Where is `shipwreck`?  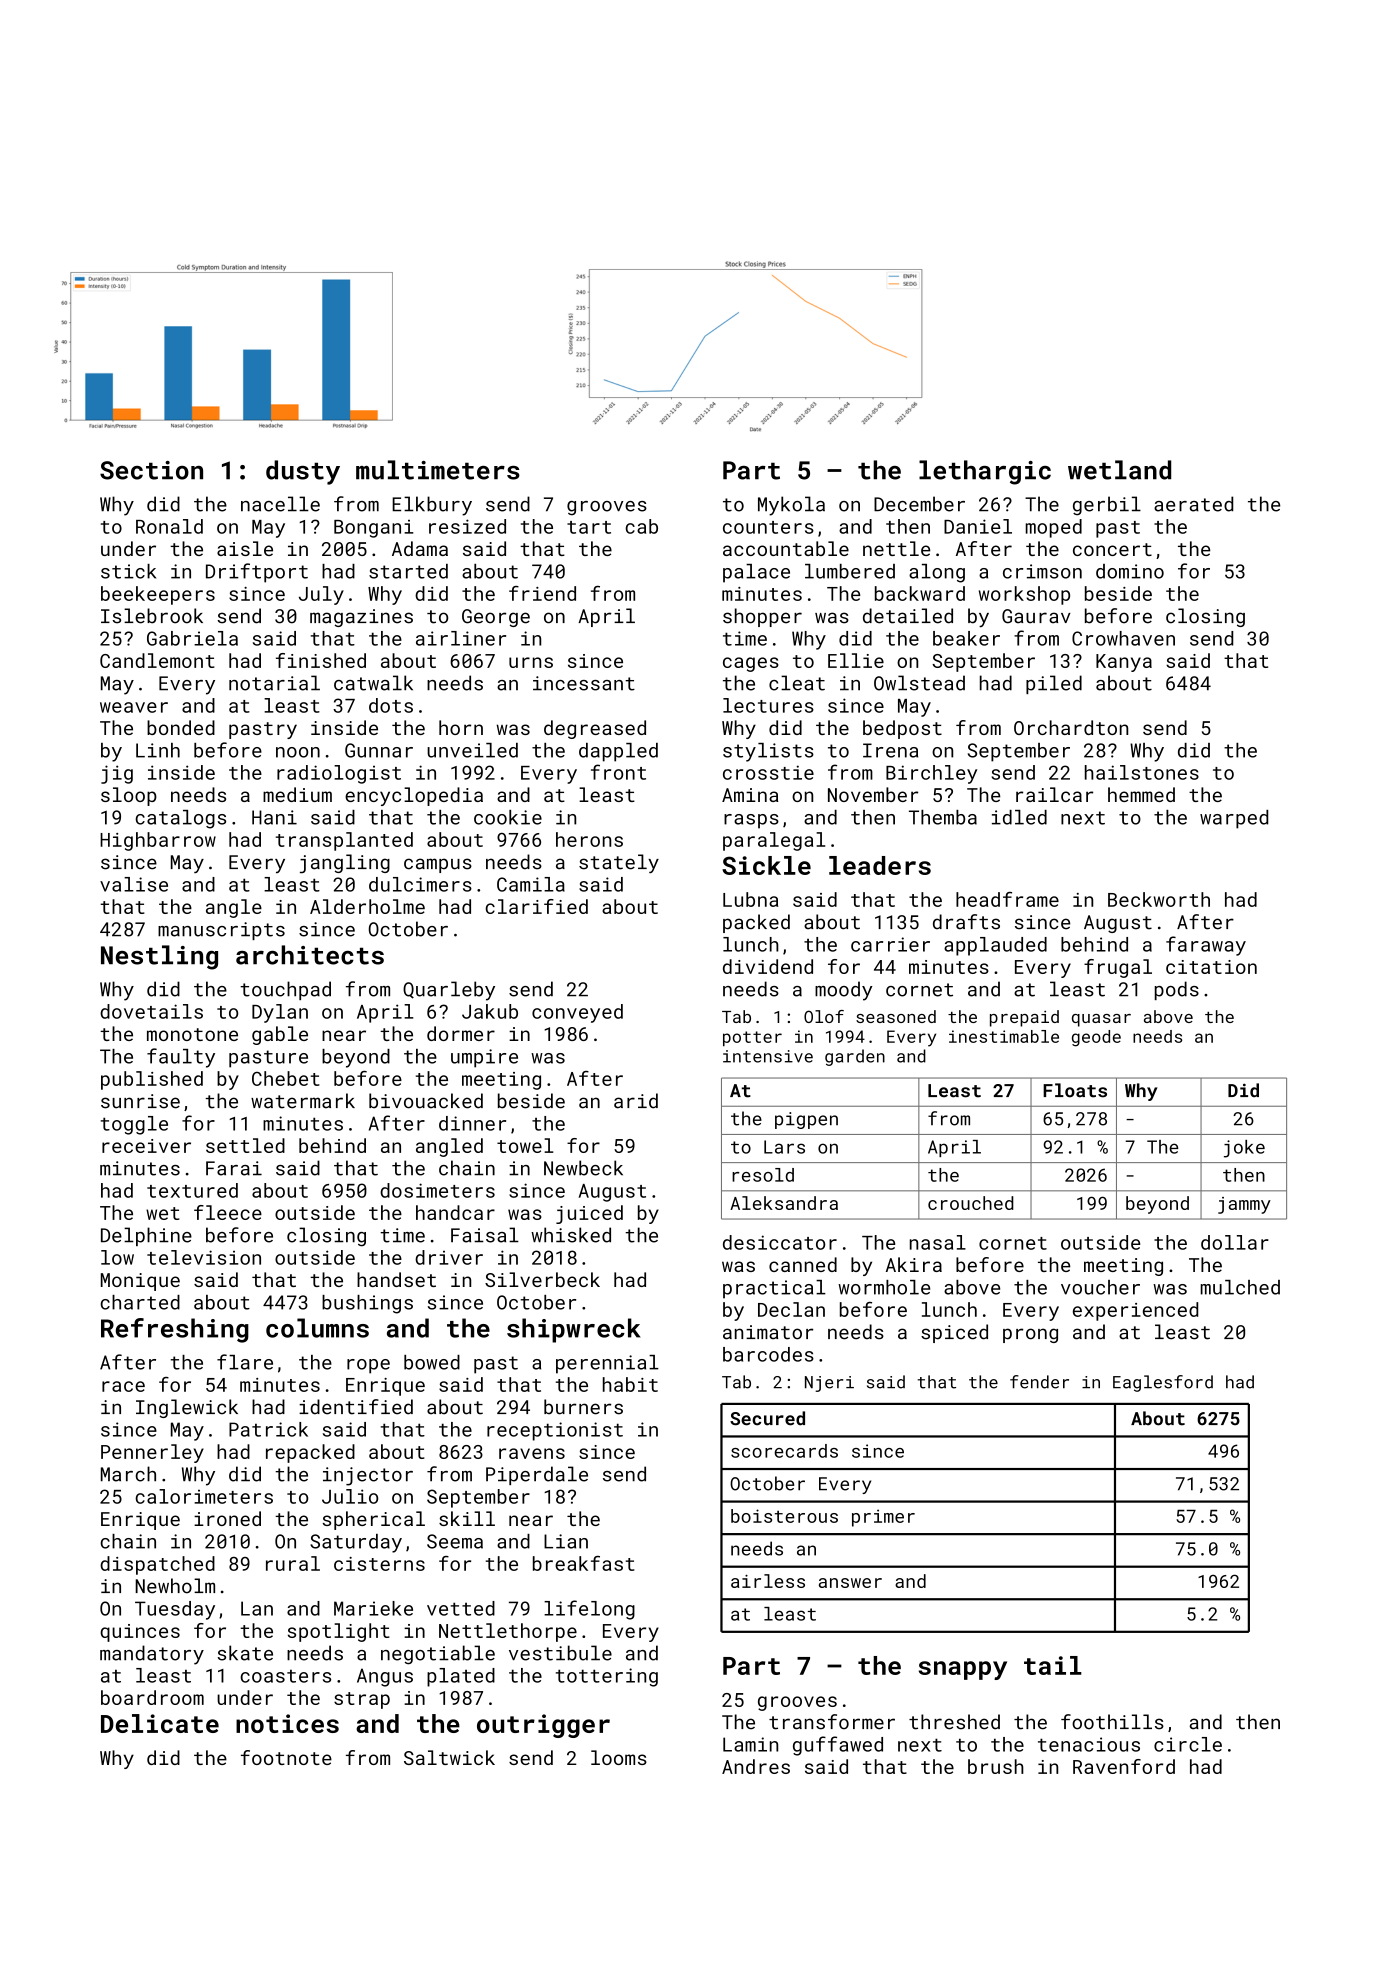 shipwreck is located at coordinates (573, 1330).
